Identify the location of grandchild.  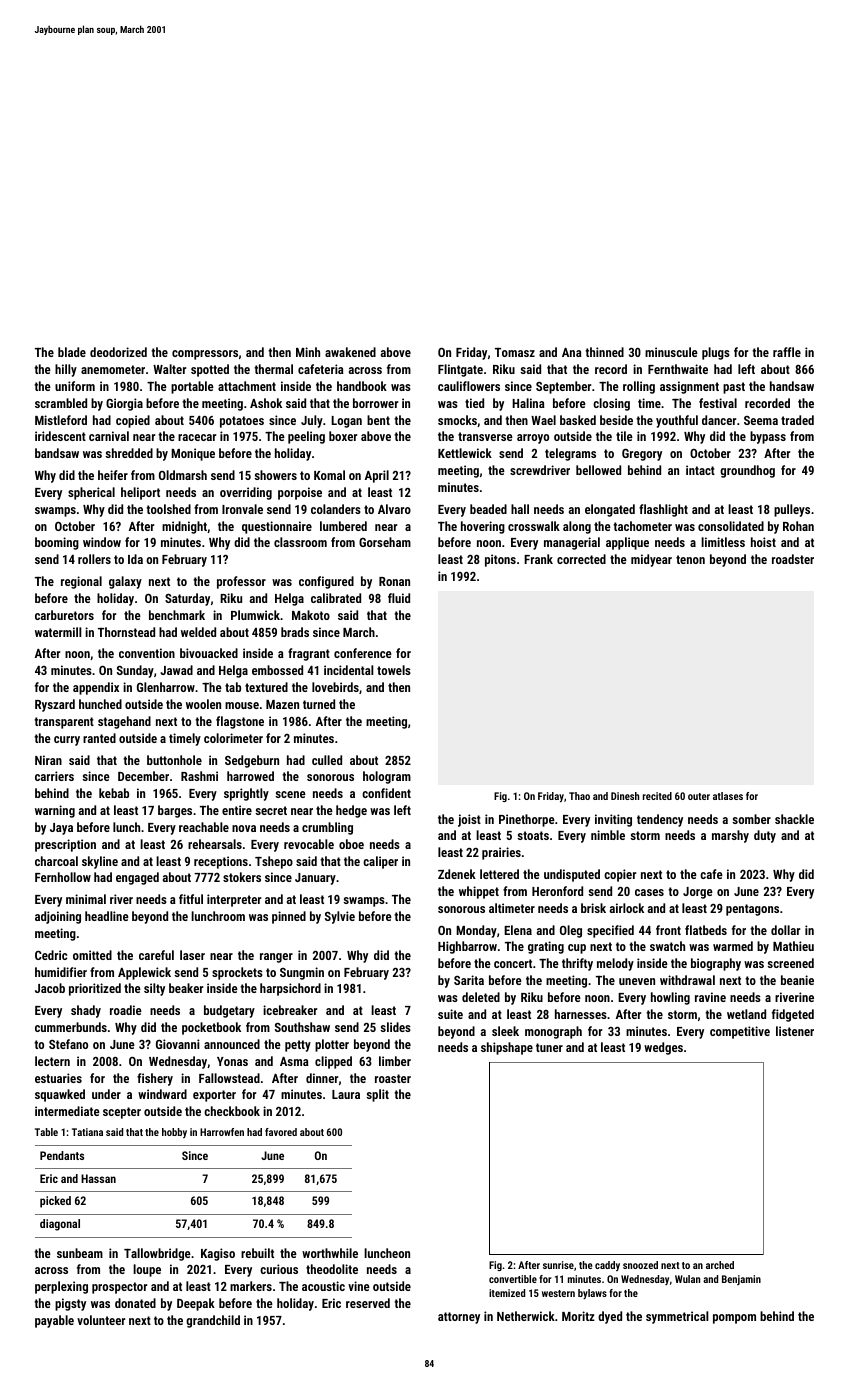
(213, 1321).
